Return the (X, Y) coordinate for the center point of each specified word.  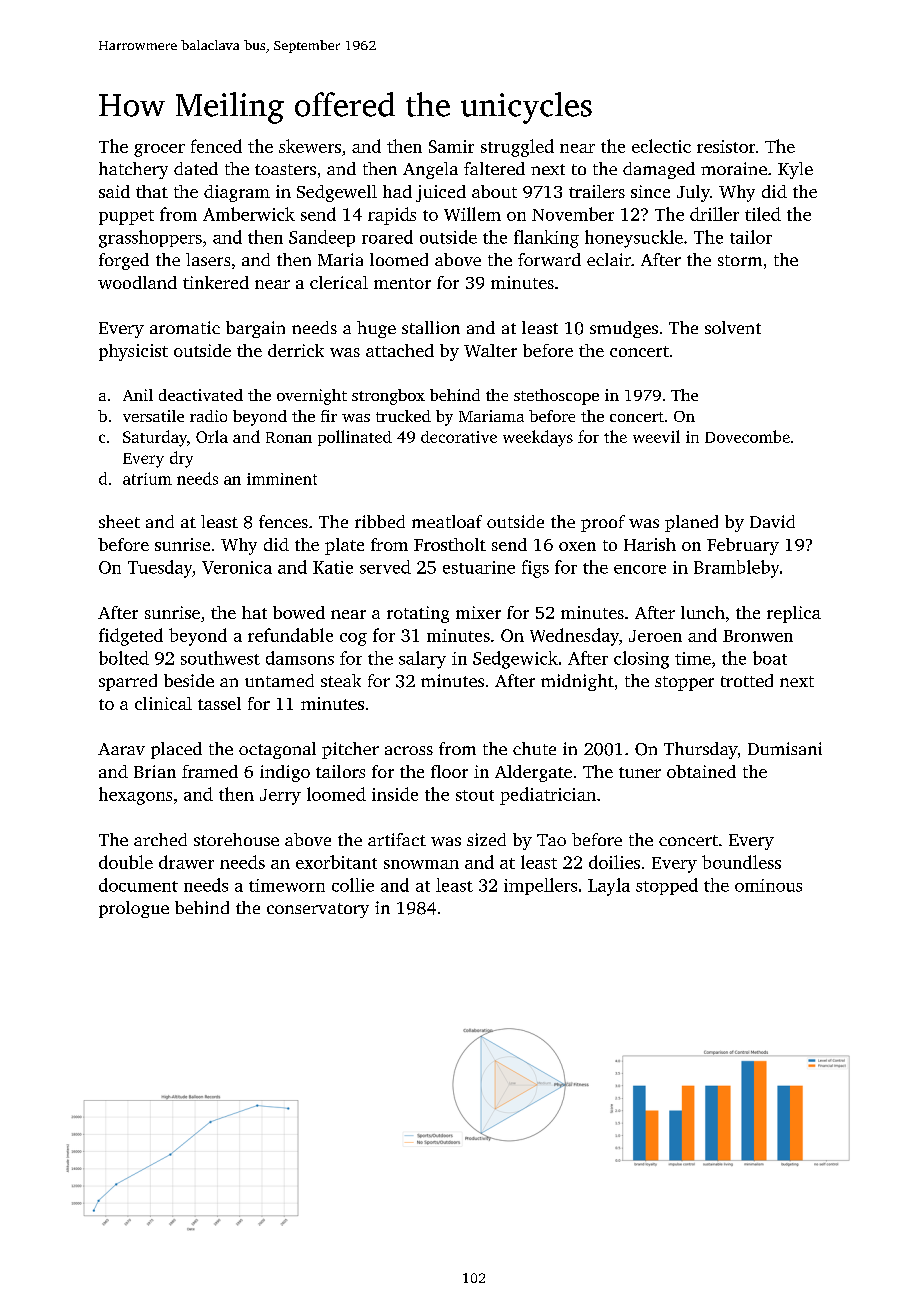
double (126, 862)
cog (353, 639)
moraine (734, 168)
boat (770, 658)
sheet (119, 521)
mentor (402, 283)
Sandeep (322, 238)
